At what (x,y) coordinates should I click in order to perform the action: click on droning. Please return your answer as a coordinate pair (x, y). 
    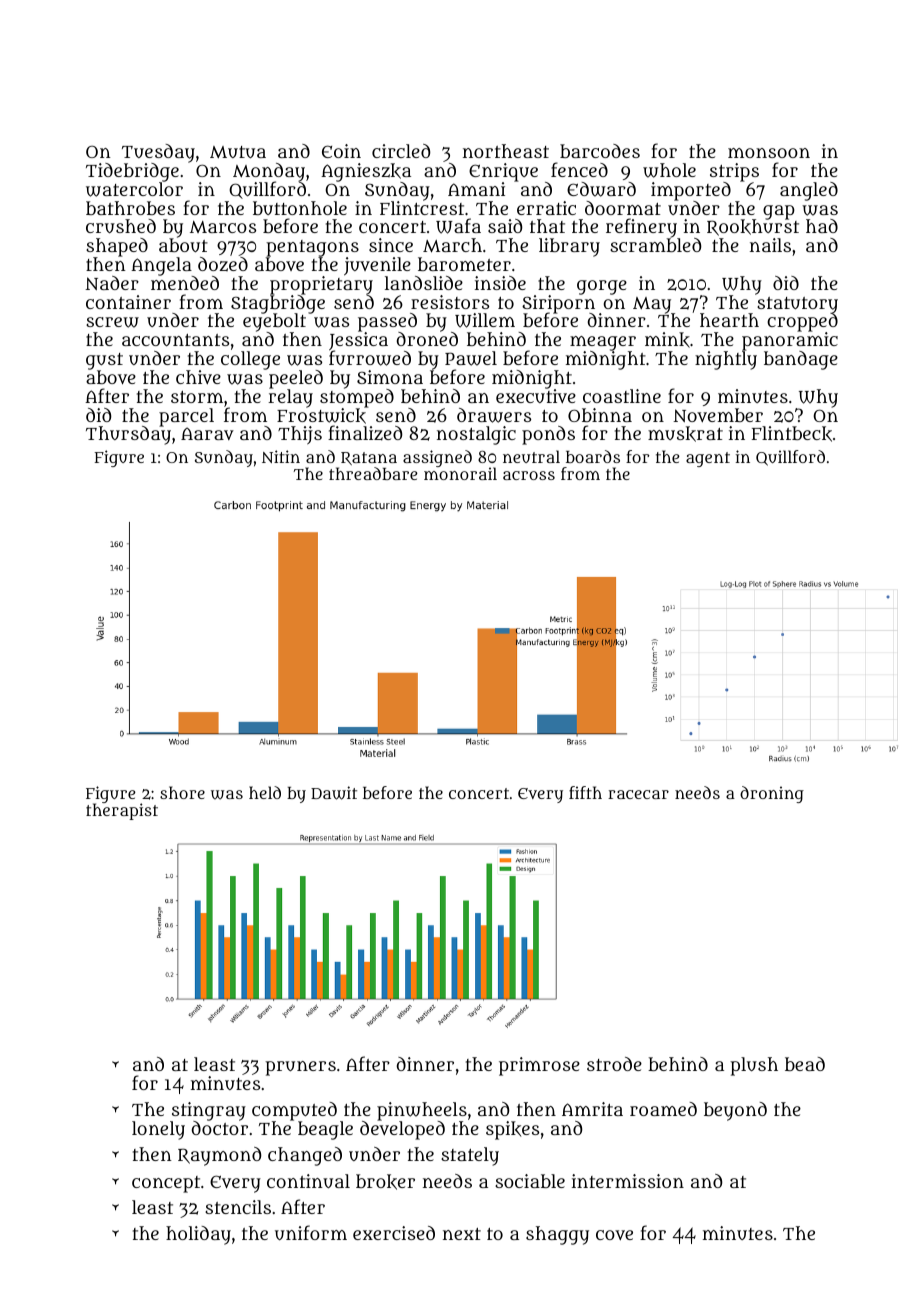
    Looking at the image, I should click on (772, 794).
